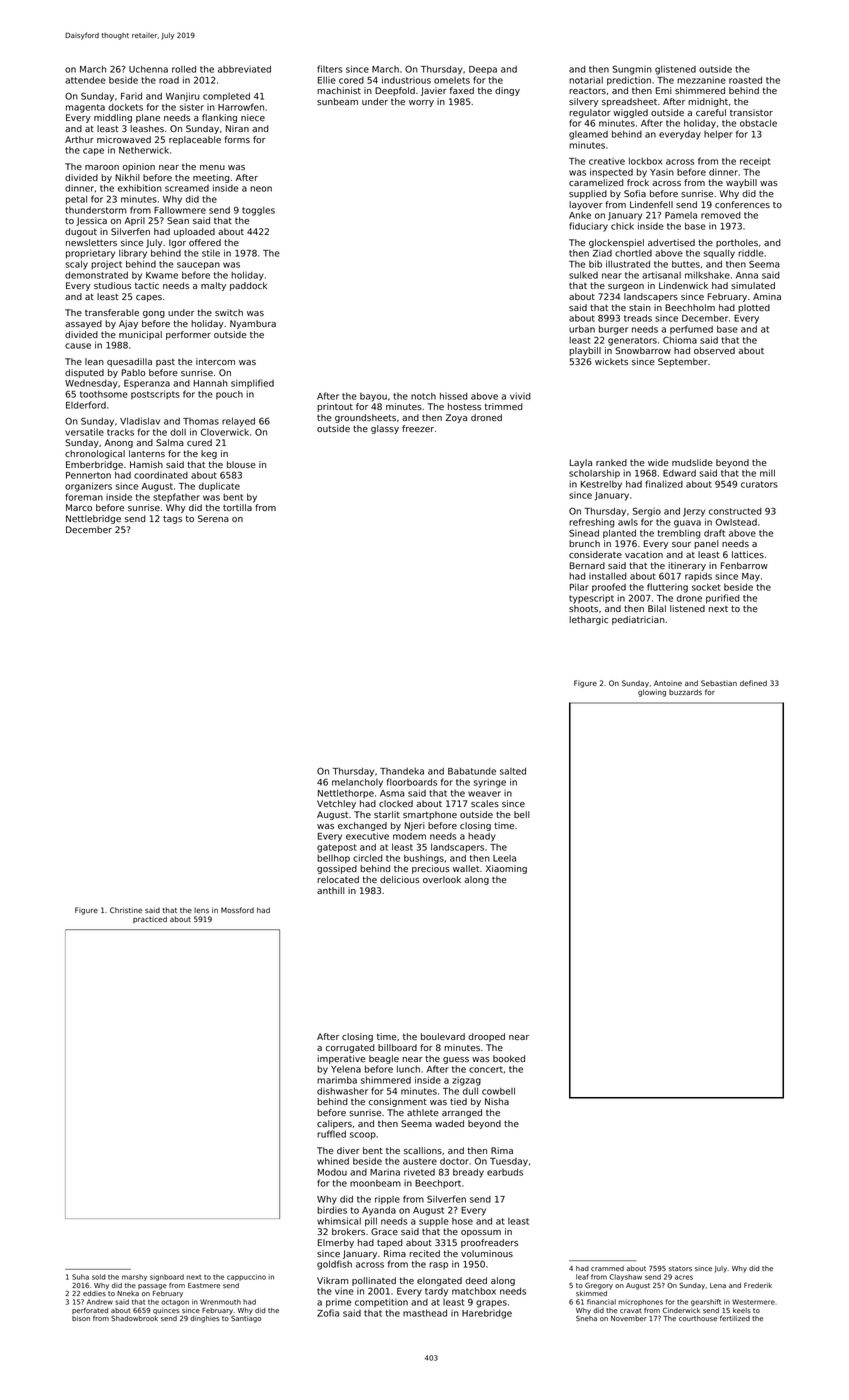  I want to click on Zofia, so click(328, 1313).
